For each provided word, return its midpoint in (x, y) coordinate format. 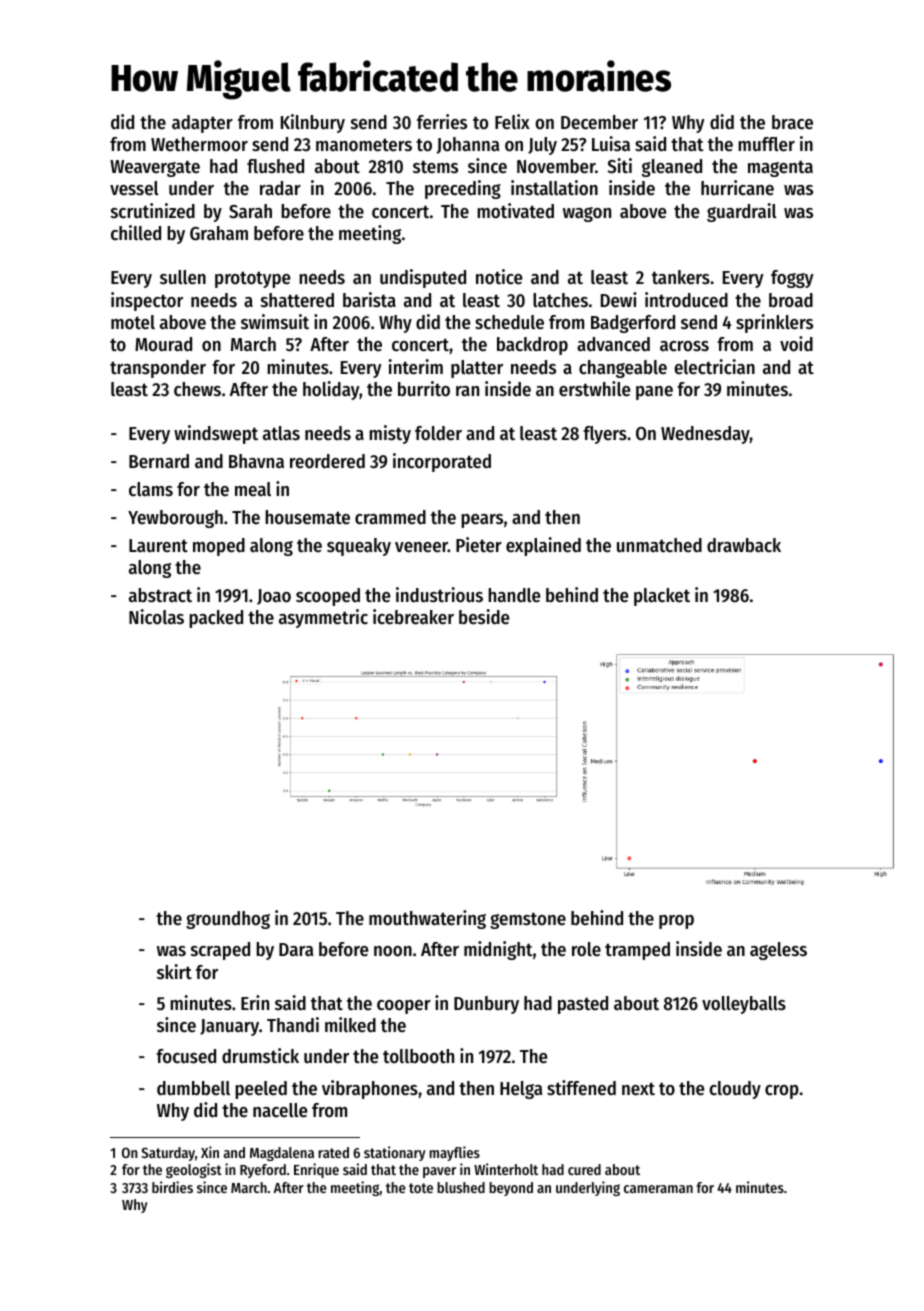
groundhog (228, 920)
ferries (442, 122)
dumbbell (193, 1088)
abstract (160, 595)
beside (484, 617)
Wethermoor (199, 144)
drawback (744, 545)
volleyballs (744, 1005)
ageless (778, 951)
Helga (521, 1090)
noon (393, 951)
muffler (766, 144)
